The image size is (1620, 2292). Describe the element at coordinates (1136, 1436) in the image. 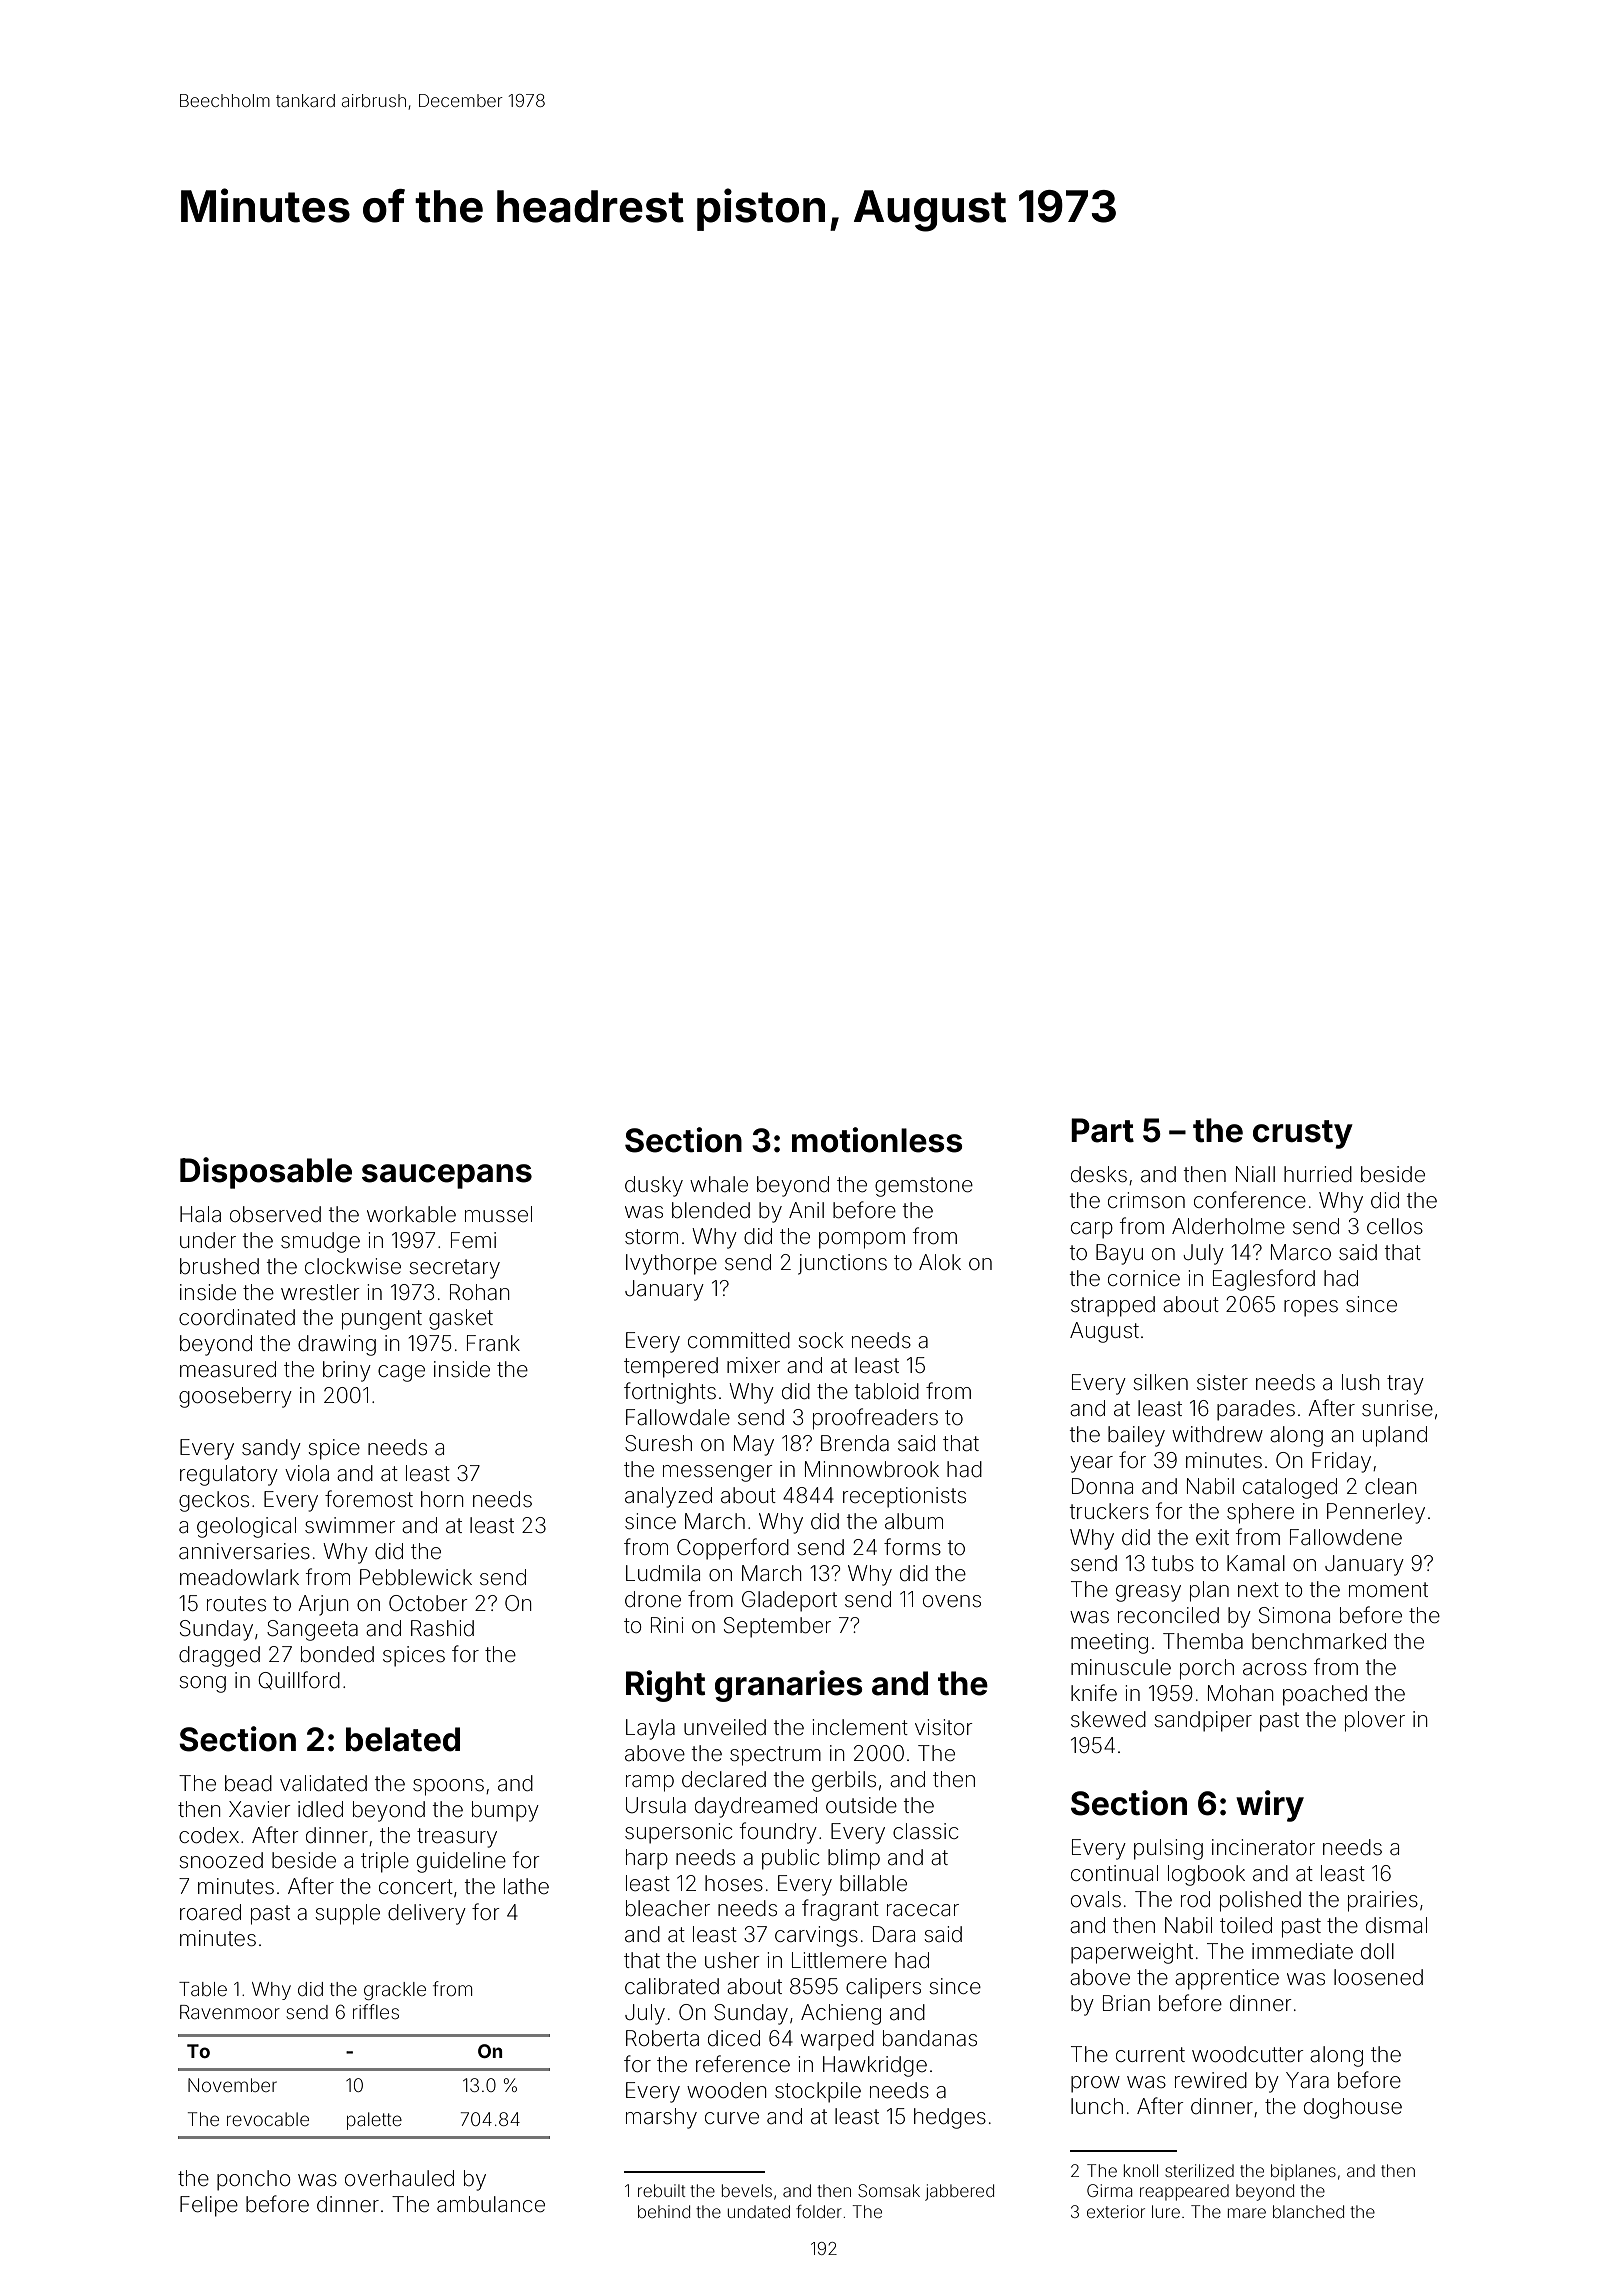

I see `bailey` at that location.
